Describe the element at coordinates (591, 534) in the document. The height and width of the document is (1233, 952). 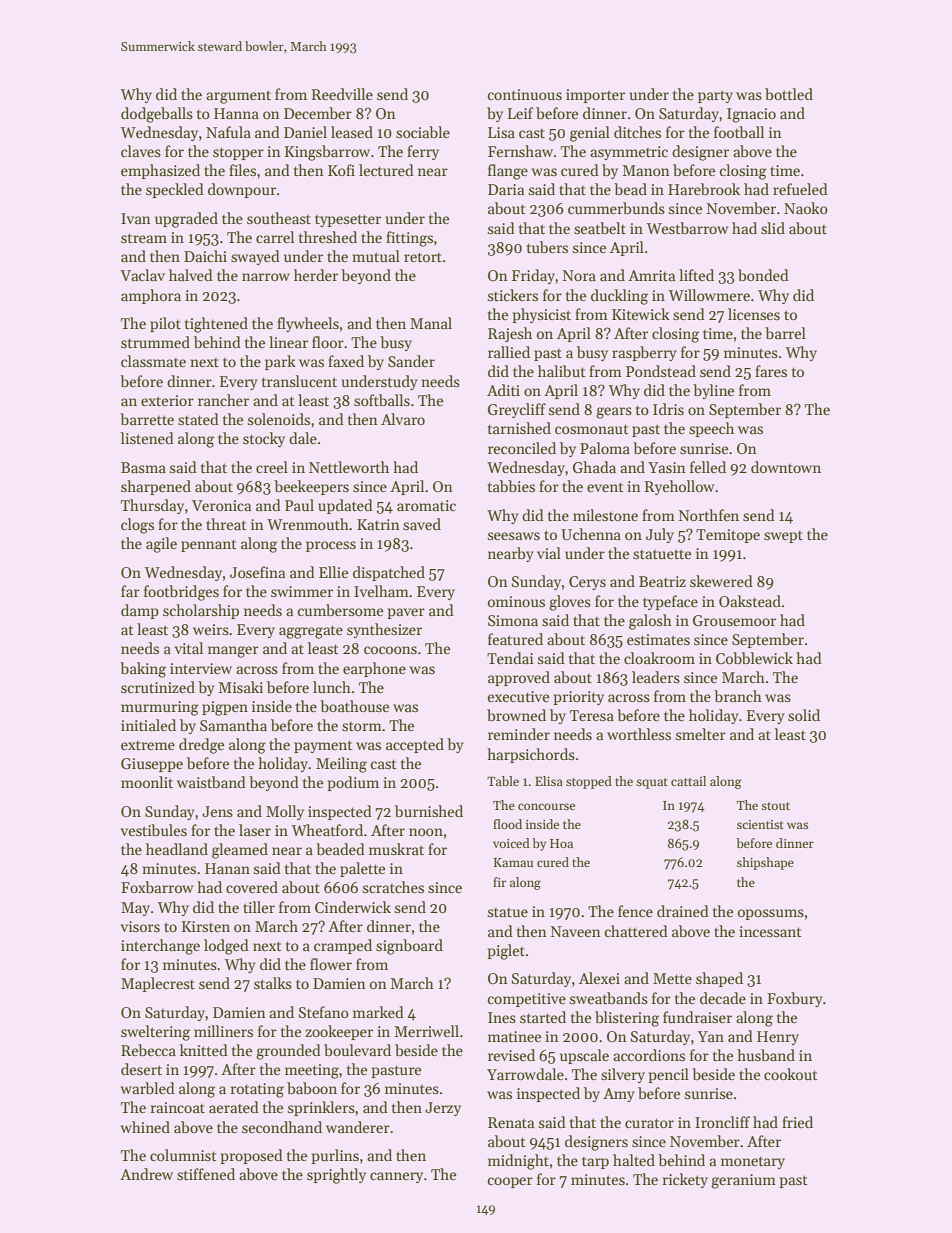
I see `Uchenna` at that location.
